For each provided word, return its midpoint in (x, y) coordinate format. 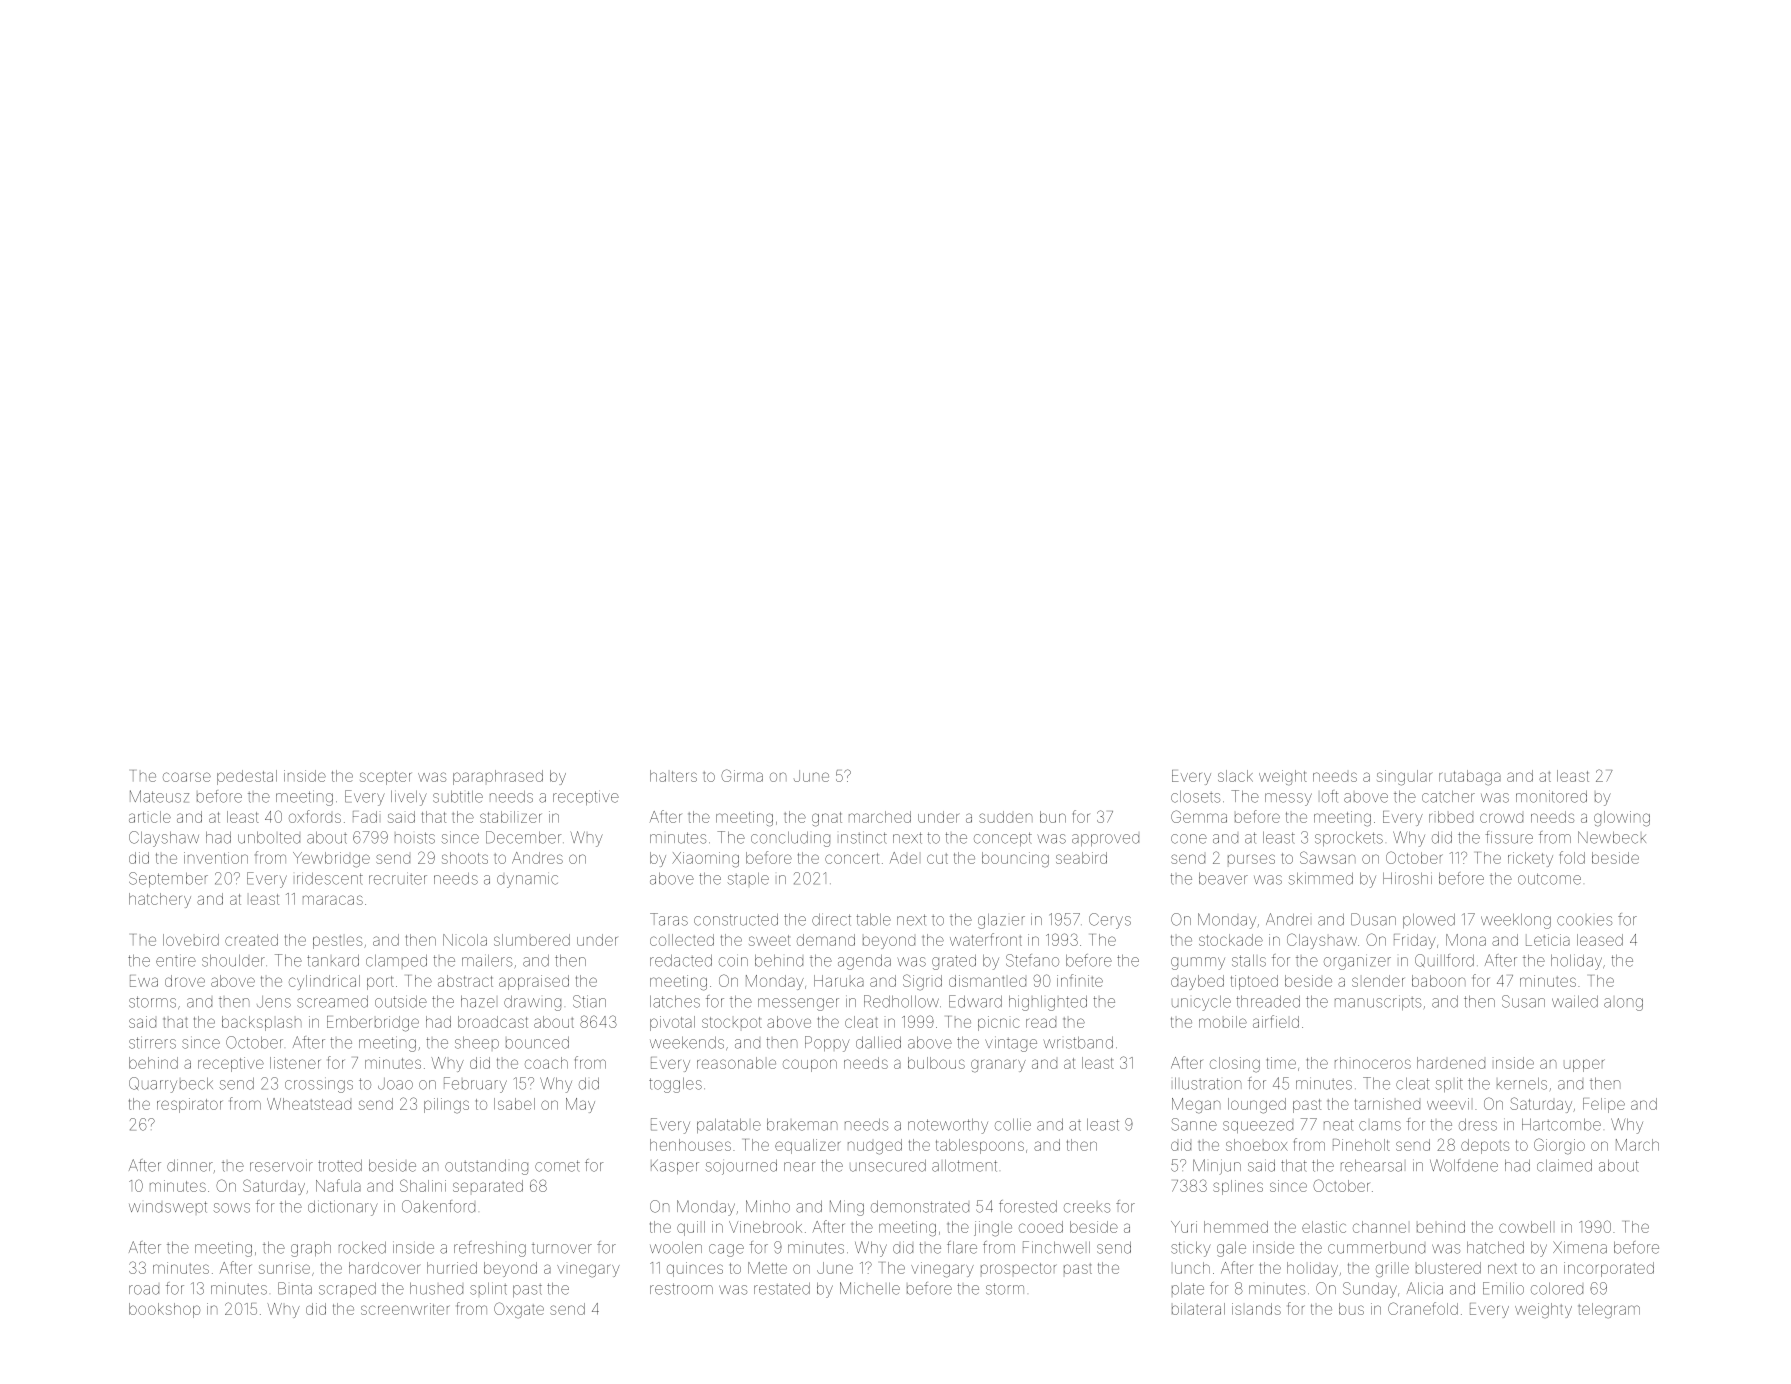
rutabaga (1470, 778)
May (580, 1105)
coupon (810, 1065)
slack (1235, 776)
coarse (187, 777)
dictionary (343, 1208)
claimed (1564, 1165)
